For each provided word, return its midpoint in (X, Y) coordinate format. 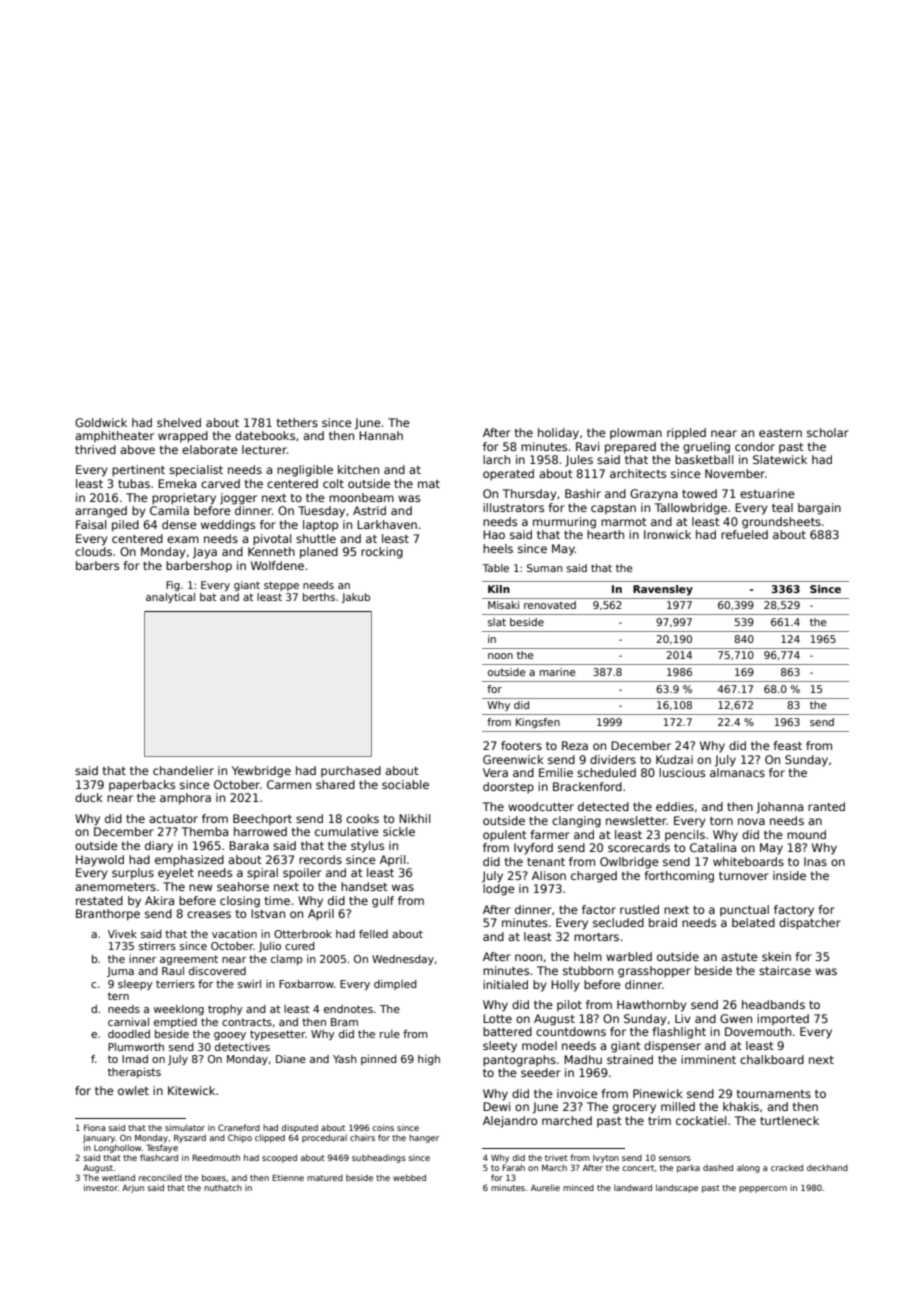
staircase (785, 970)
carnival (128, 1022)
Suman (544, 568)
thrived (95, 449)
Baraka (249, 845)
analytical (170, 598)
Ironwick (667, 534)
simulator (185, 1127)
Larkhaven (387, 524)
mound (806, 834)
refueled (744, 534)
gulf (383, 902)
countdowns (571, 1031)
